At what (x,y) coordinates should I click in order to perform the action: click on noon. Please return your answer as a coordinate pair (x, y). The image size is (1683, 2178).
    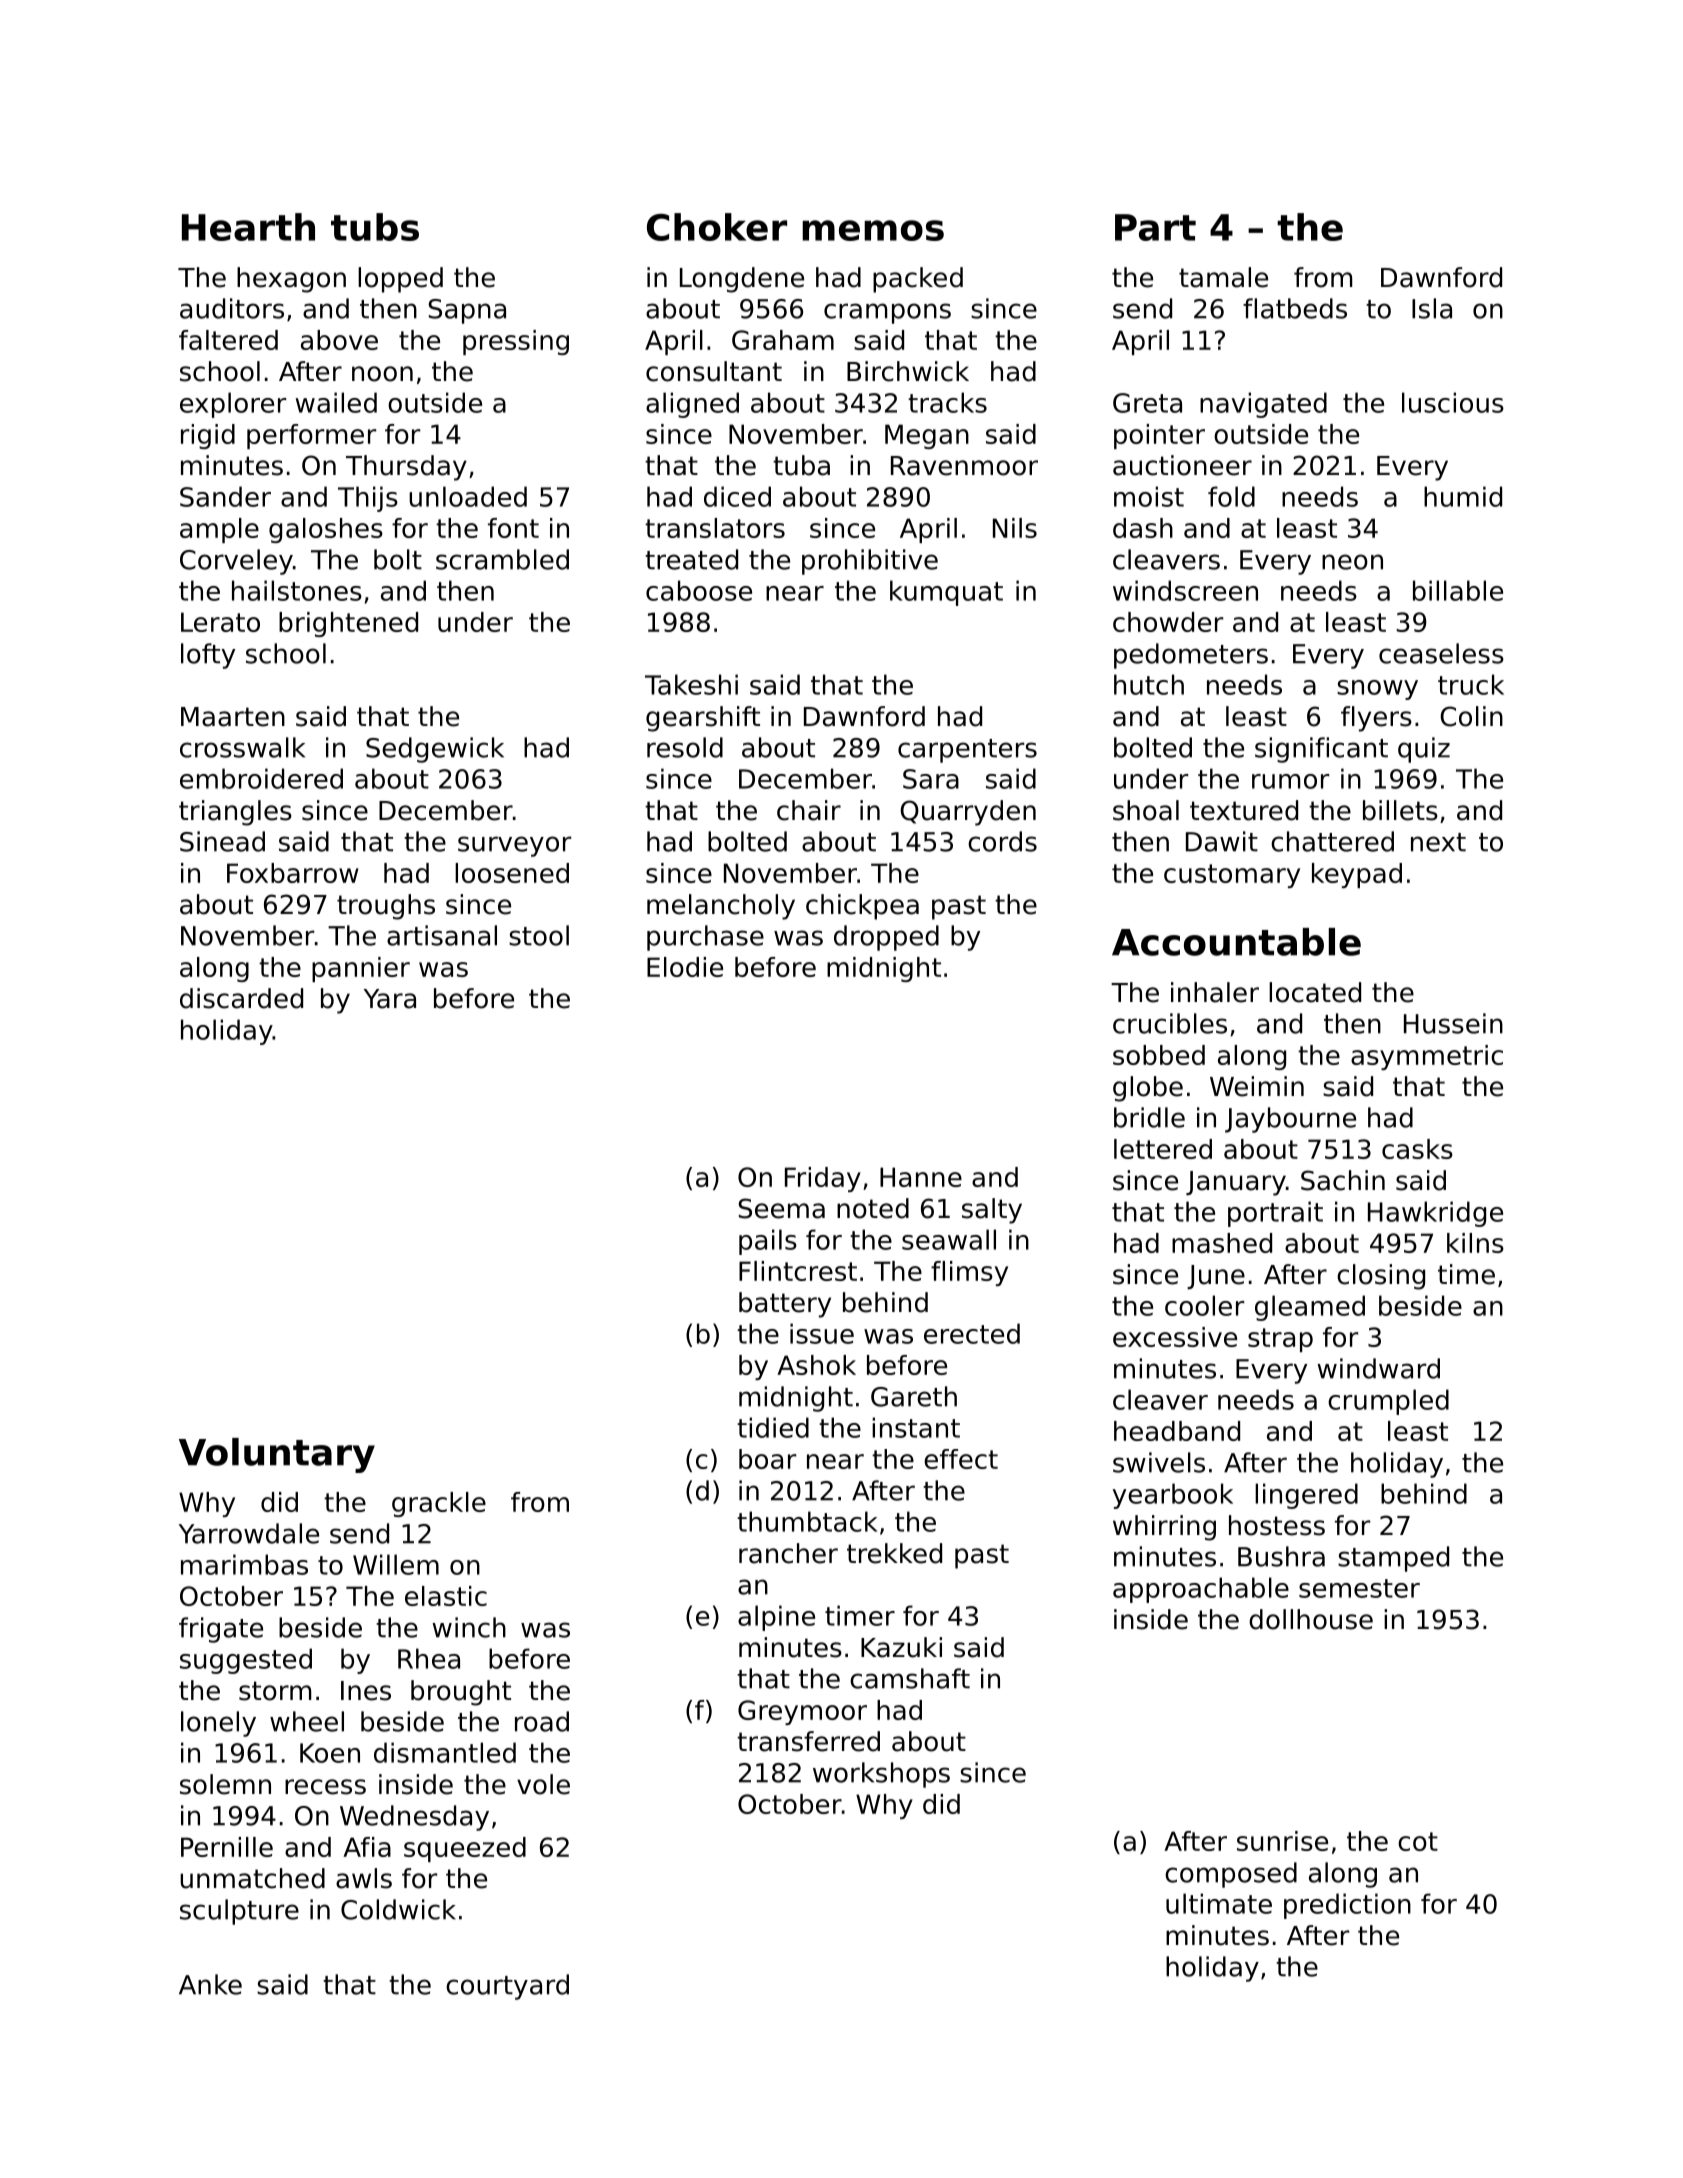
    Looking at the image, I should click on (382, 374).
